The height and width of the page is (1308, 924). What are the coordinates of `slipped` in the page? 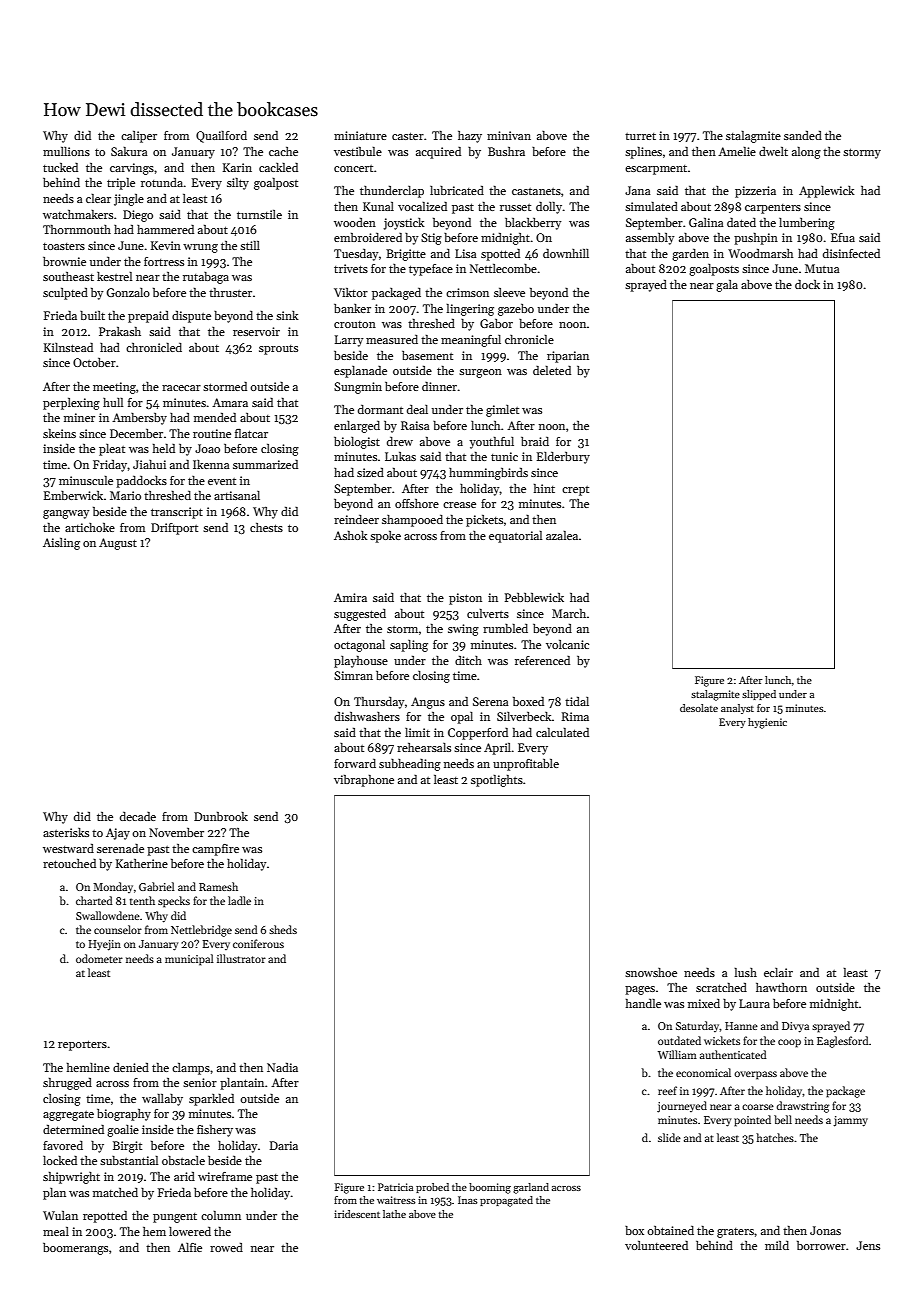 It's located at (759, 695).
